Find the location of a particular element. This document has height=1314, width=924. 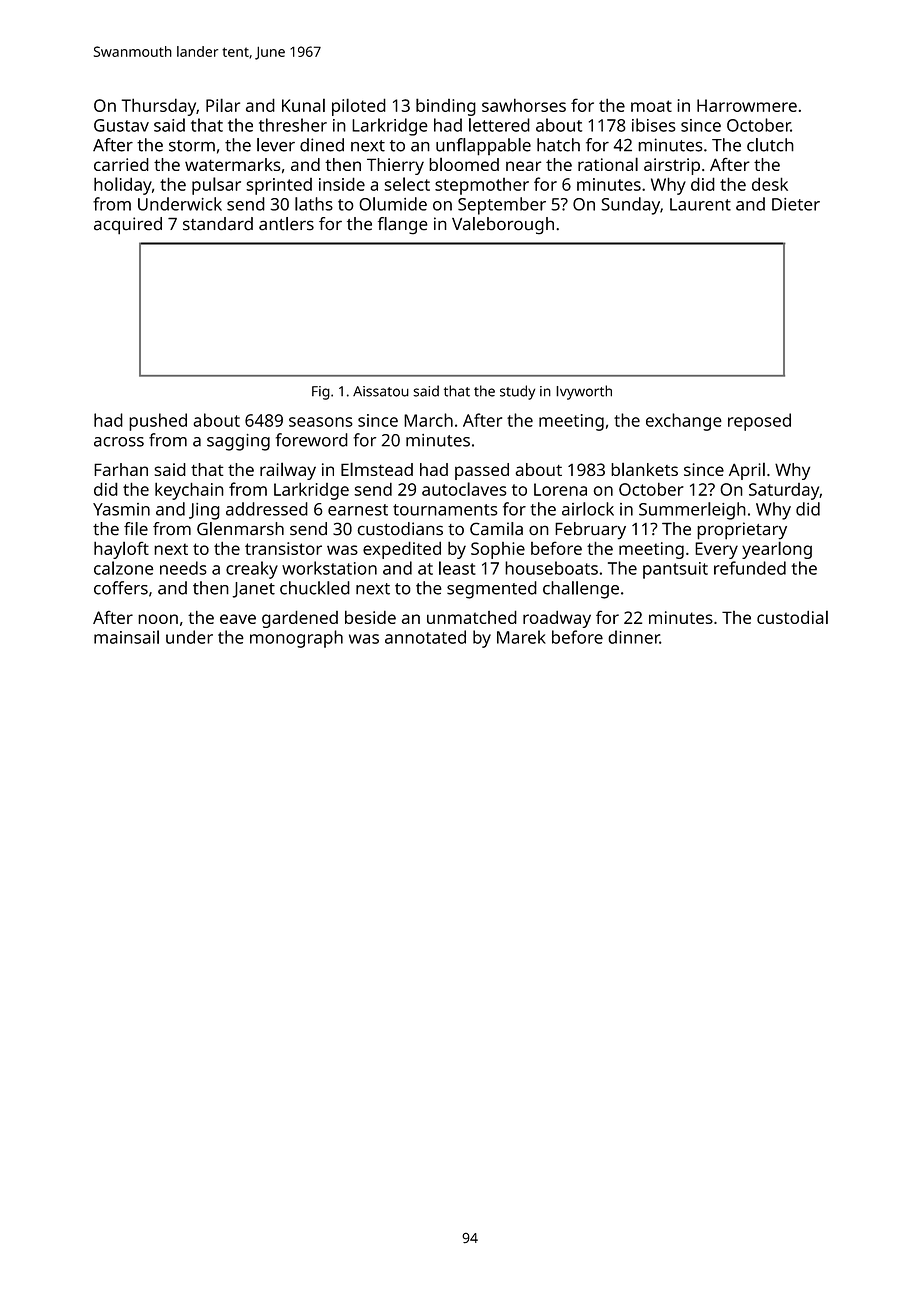

Harrowmere is located at coordinates (747, 105).
